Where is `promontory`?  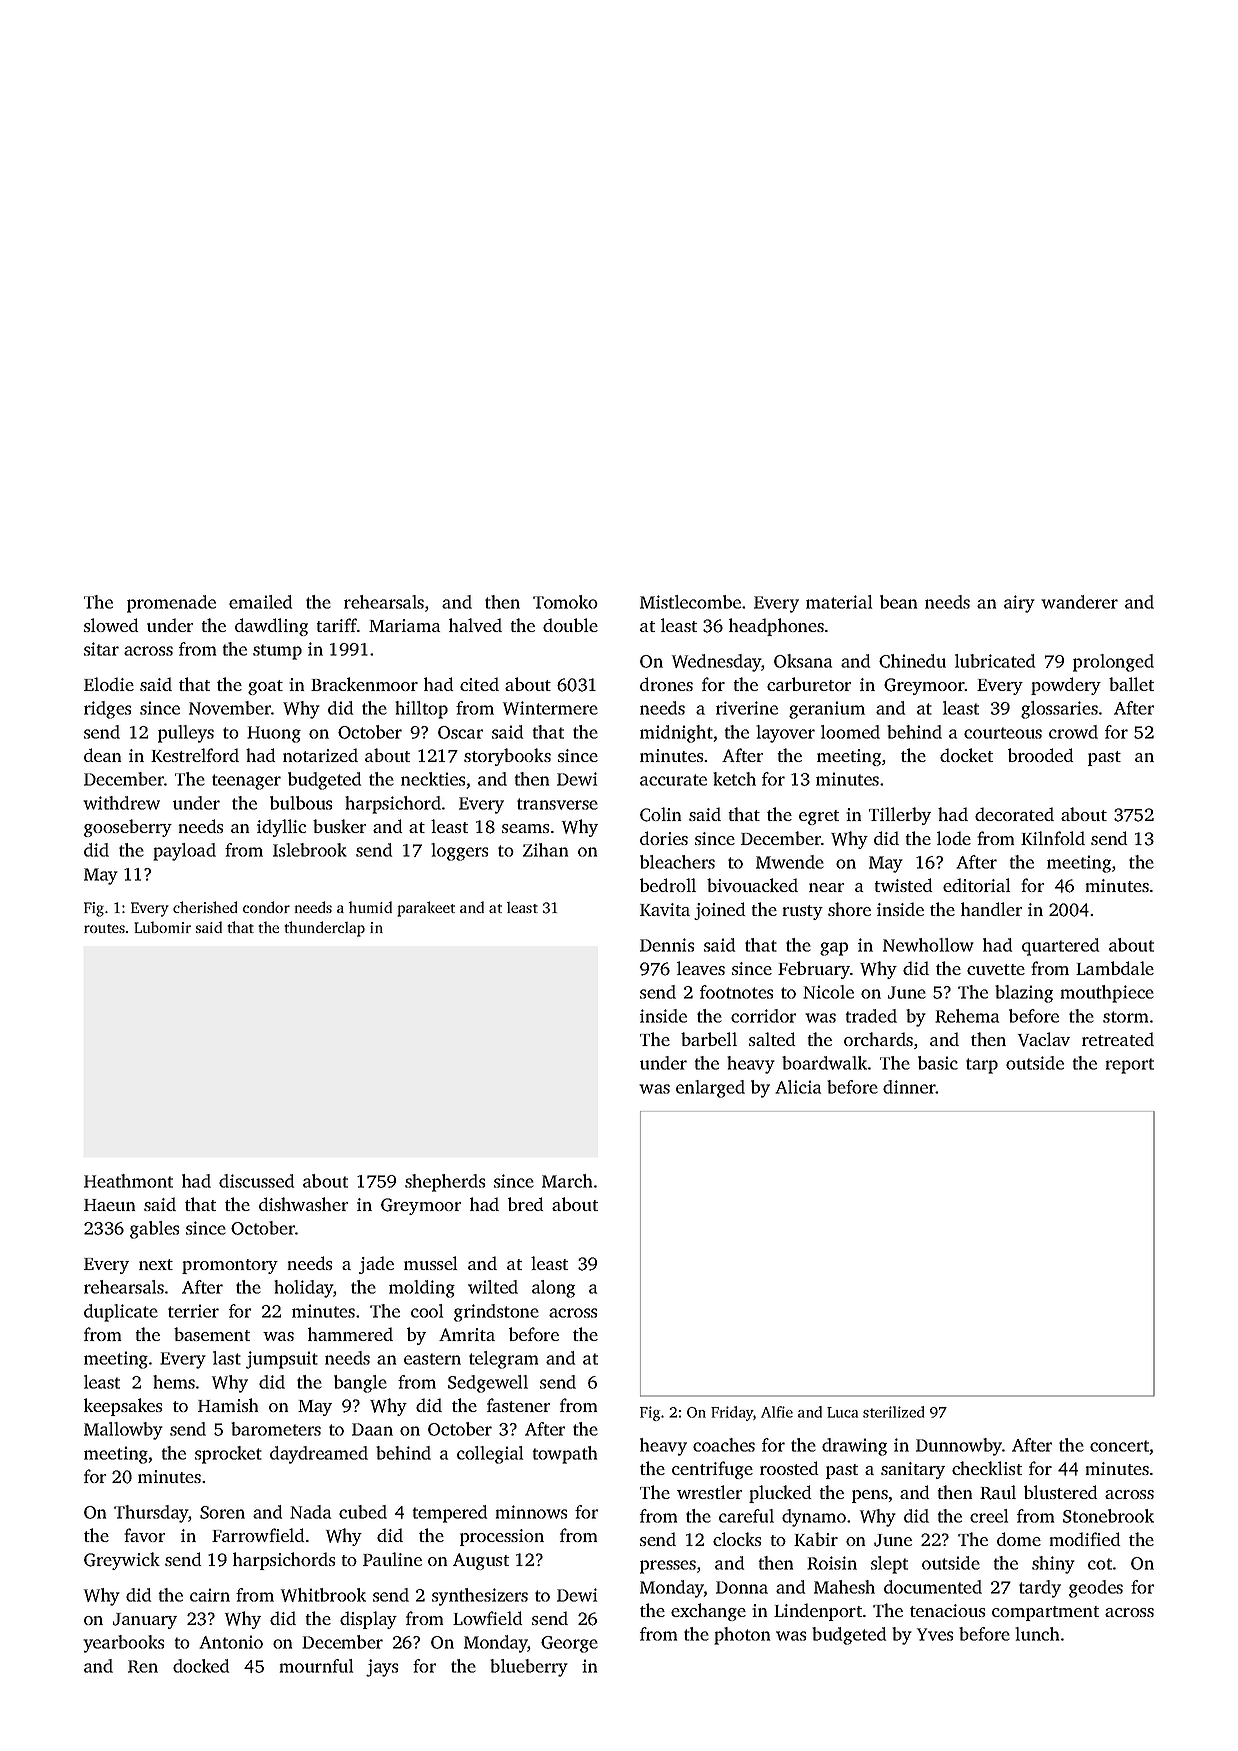 promontory is located at coordinates (230, 1266).
